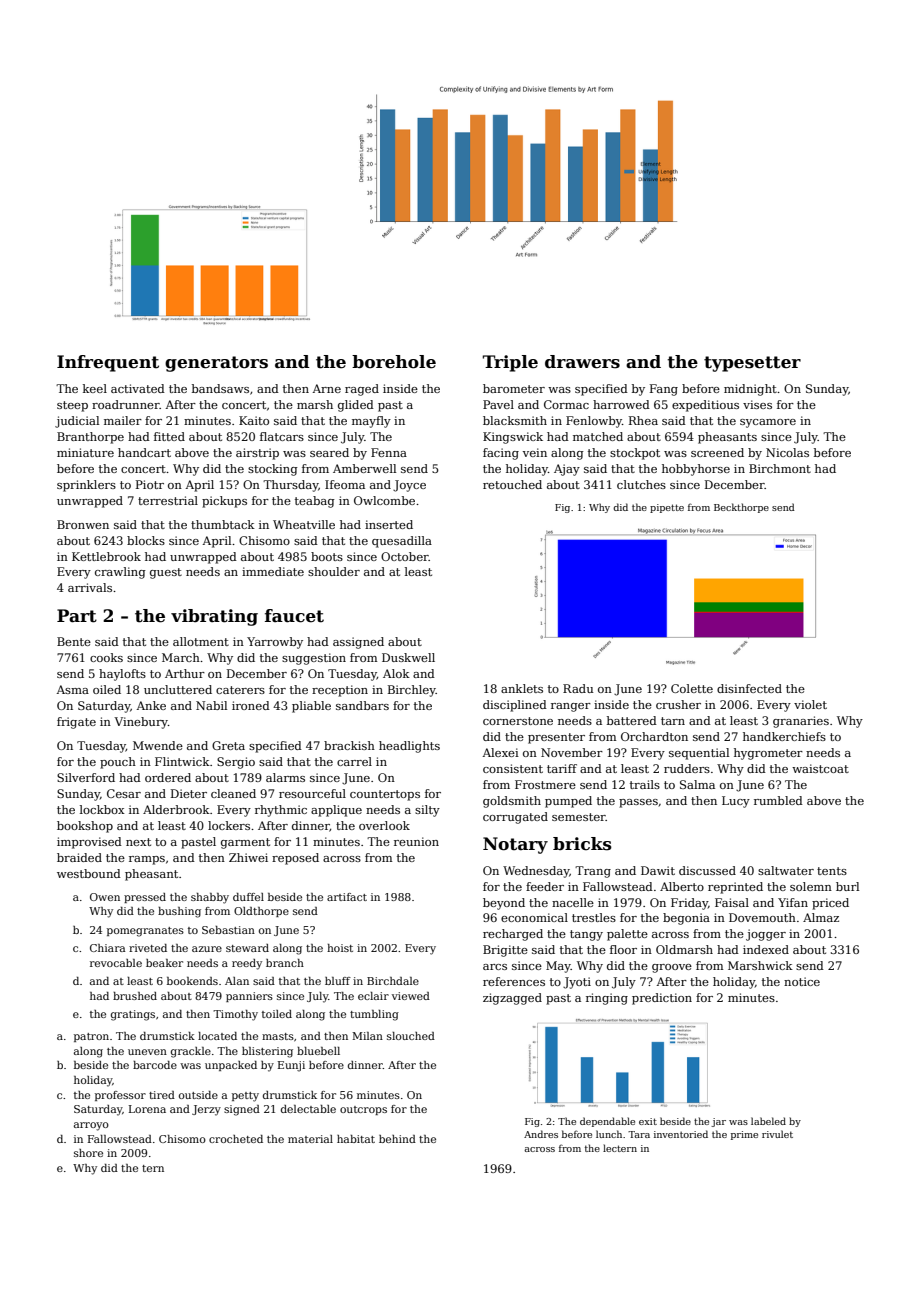 This image has width=924, height=1308. I want to click on Birchley, so click(412, 691).
